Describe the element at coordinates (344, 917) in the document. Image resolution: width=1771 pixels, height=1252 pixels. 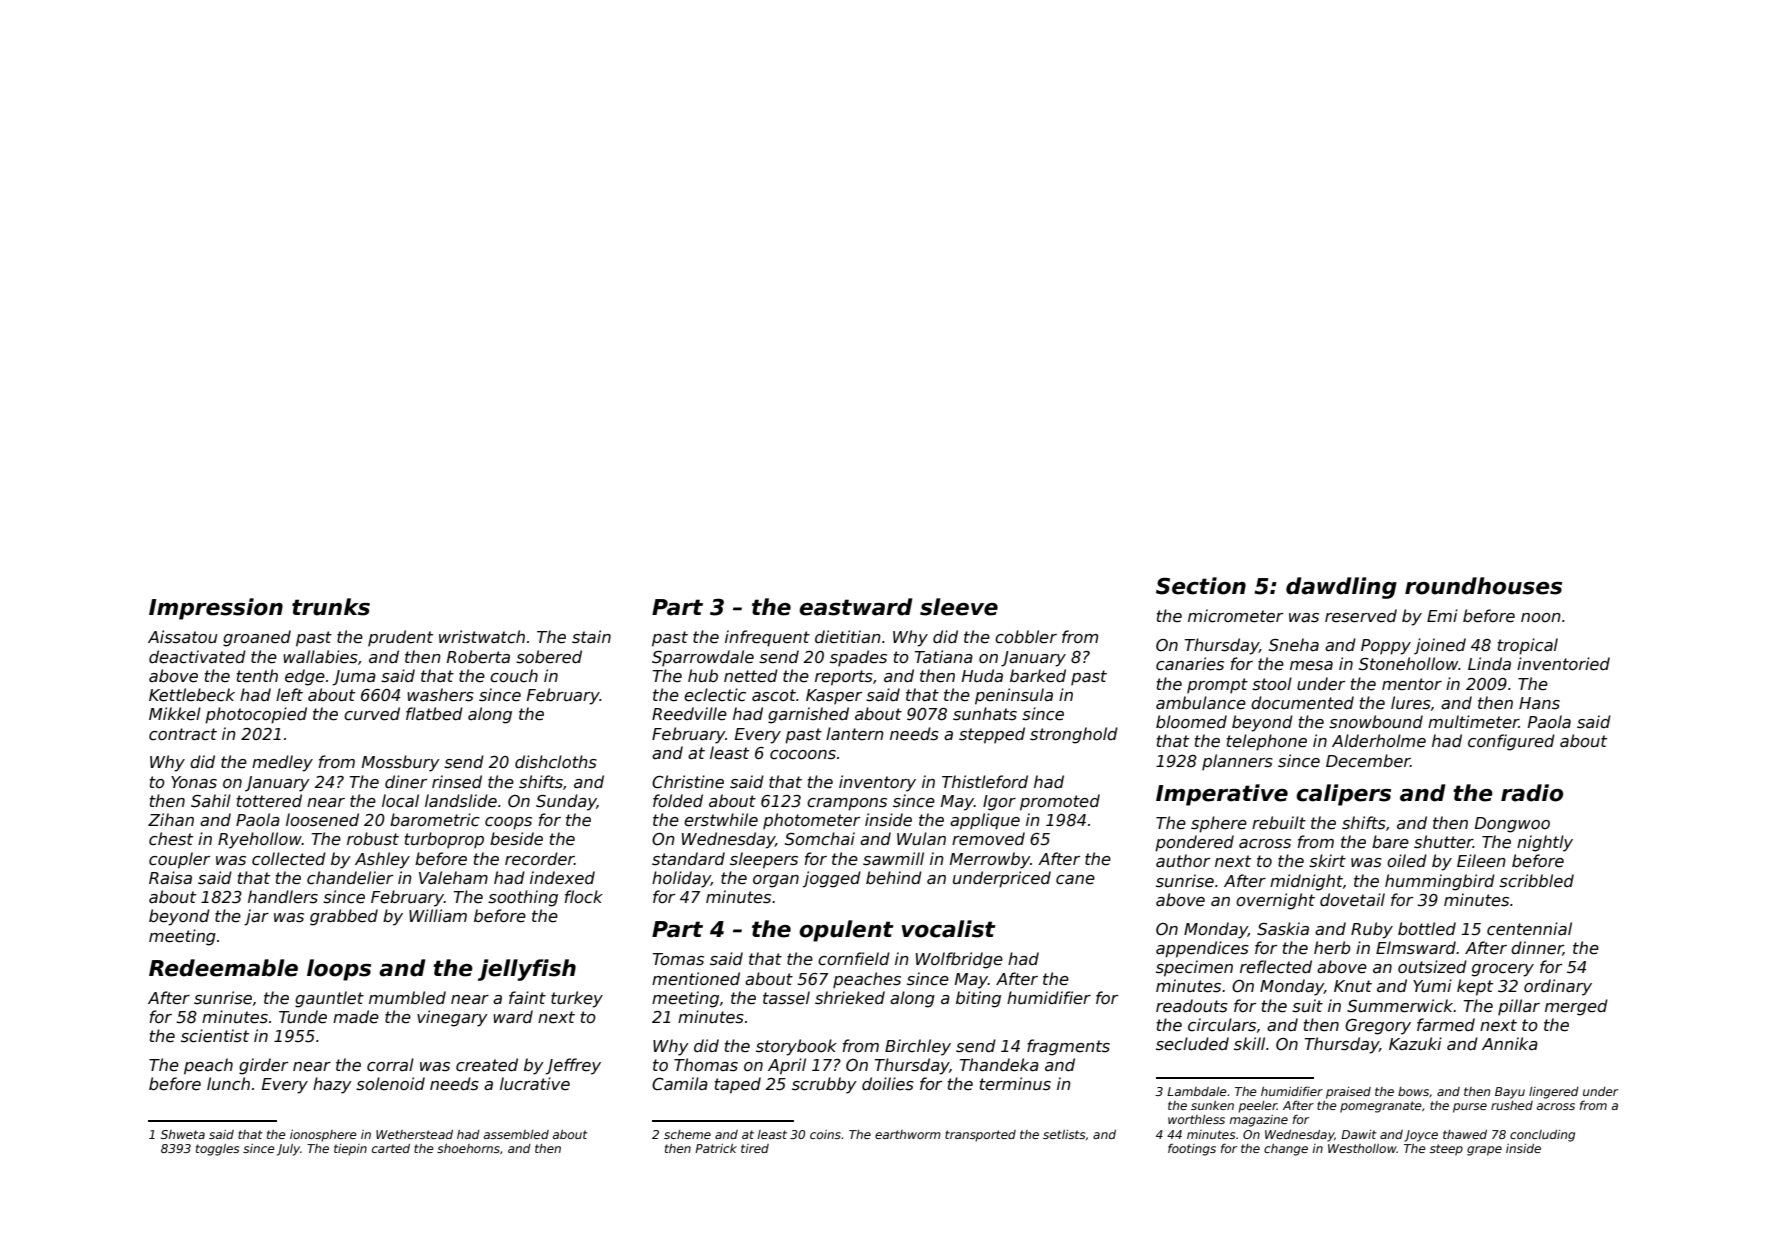
I see `grabbed` at that location.
